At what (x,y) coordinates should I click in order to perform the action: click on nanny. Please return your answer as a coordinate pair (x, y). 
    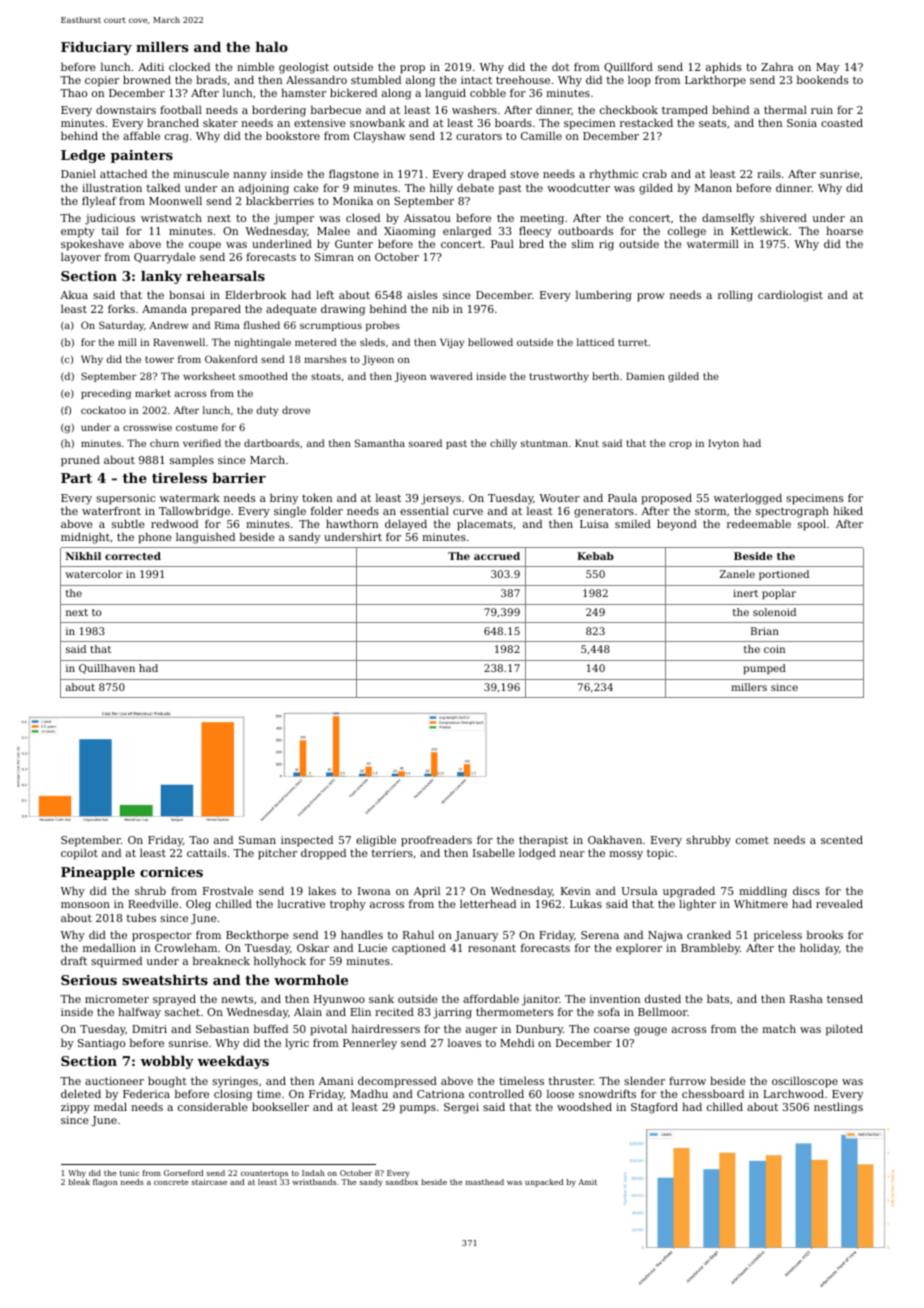
    Looking at the image, I should click on (250, 176).
